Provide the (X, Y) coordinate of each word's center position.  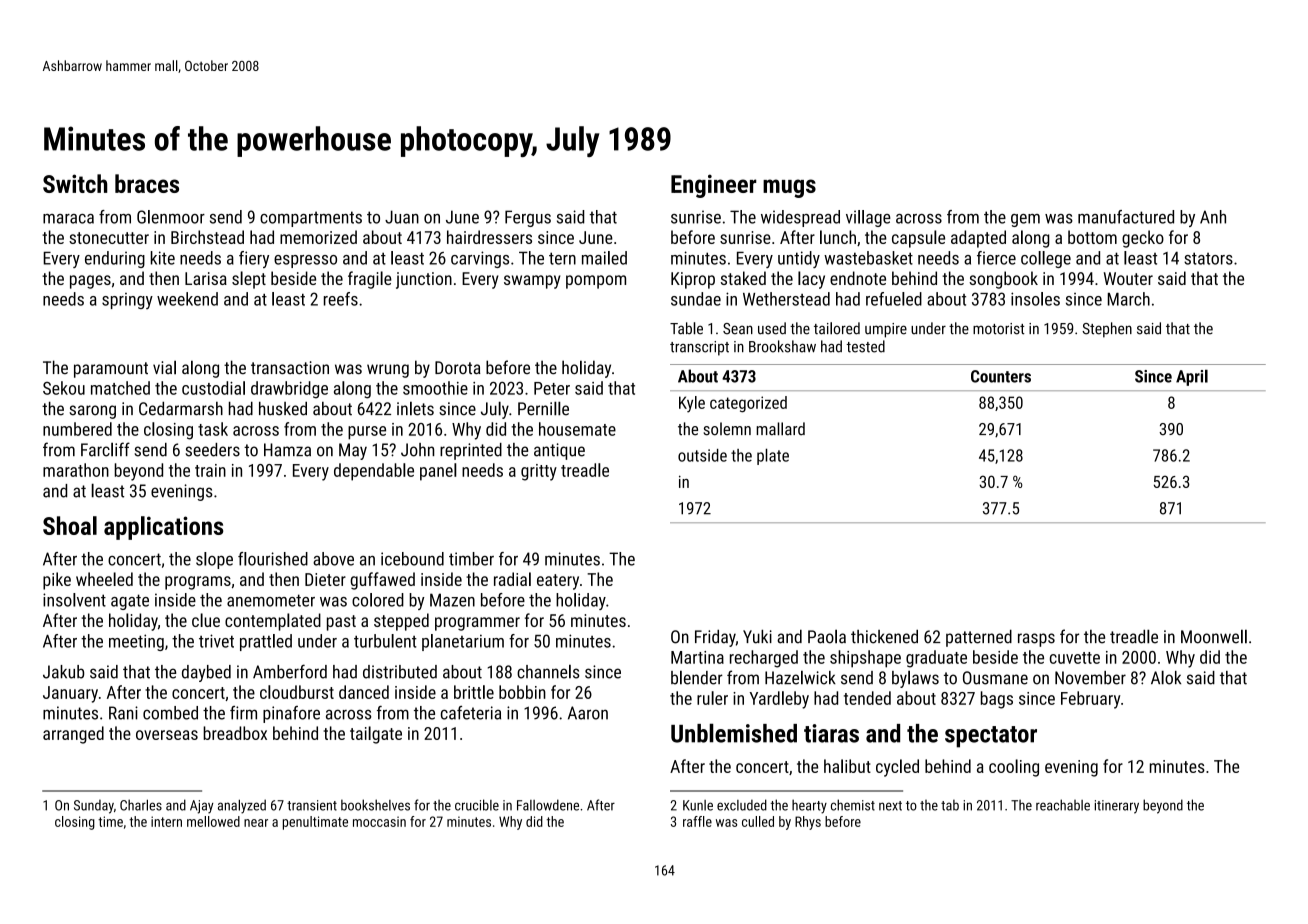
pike (57, 581)
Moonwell (1214, 636)
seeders (212, 450)
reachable (1063, 805)
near (256, 823)
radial (512, 579)
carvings (480, 259)
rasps (1036, 640)
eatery (558, 582)
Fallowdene (548, 805)
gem (1025, 220)
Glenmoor (171, 217)
